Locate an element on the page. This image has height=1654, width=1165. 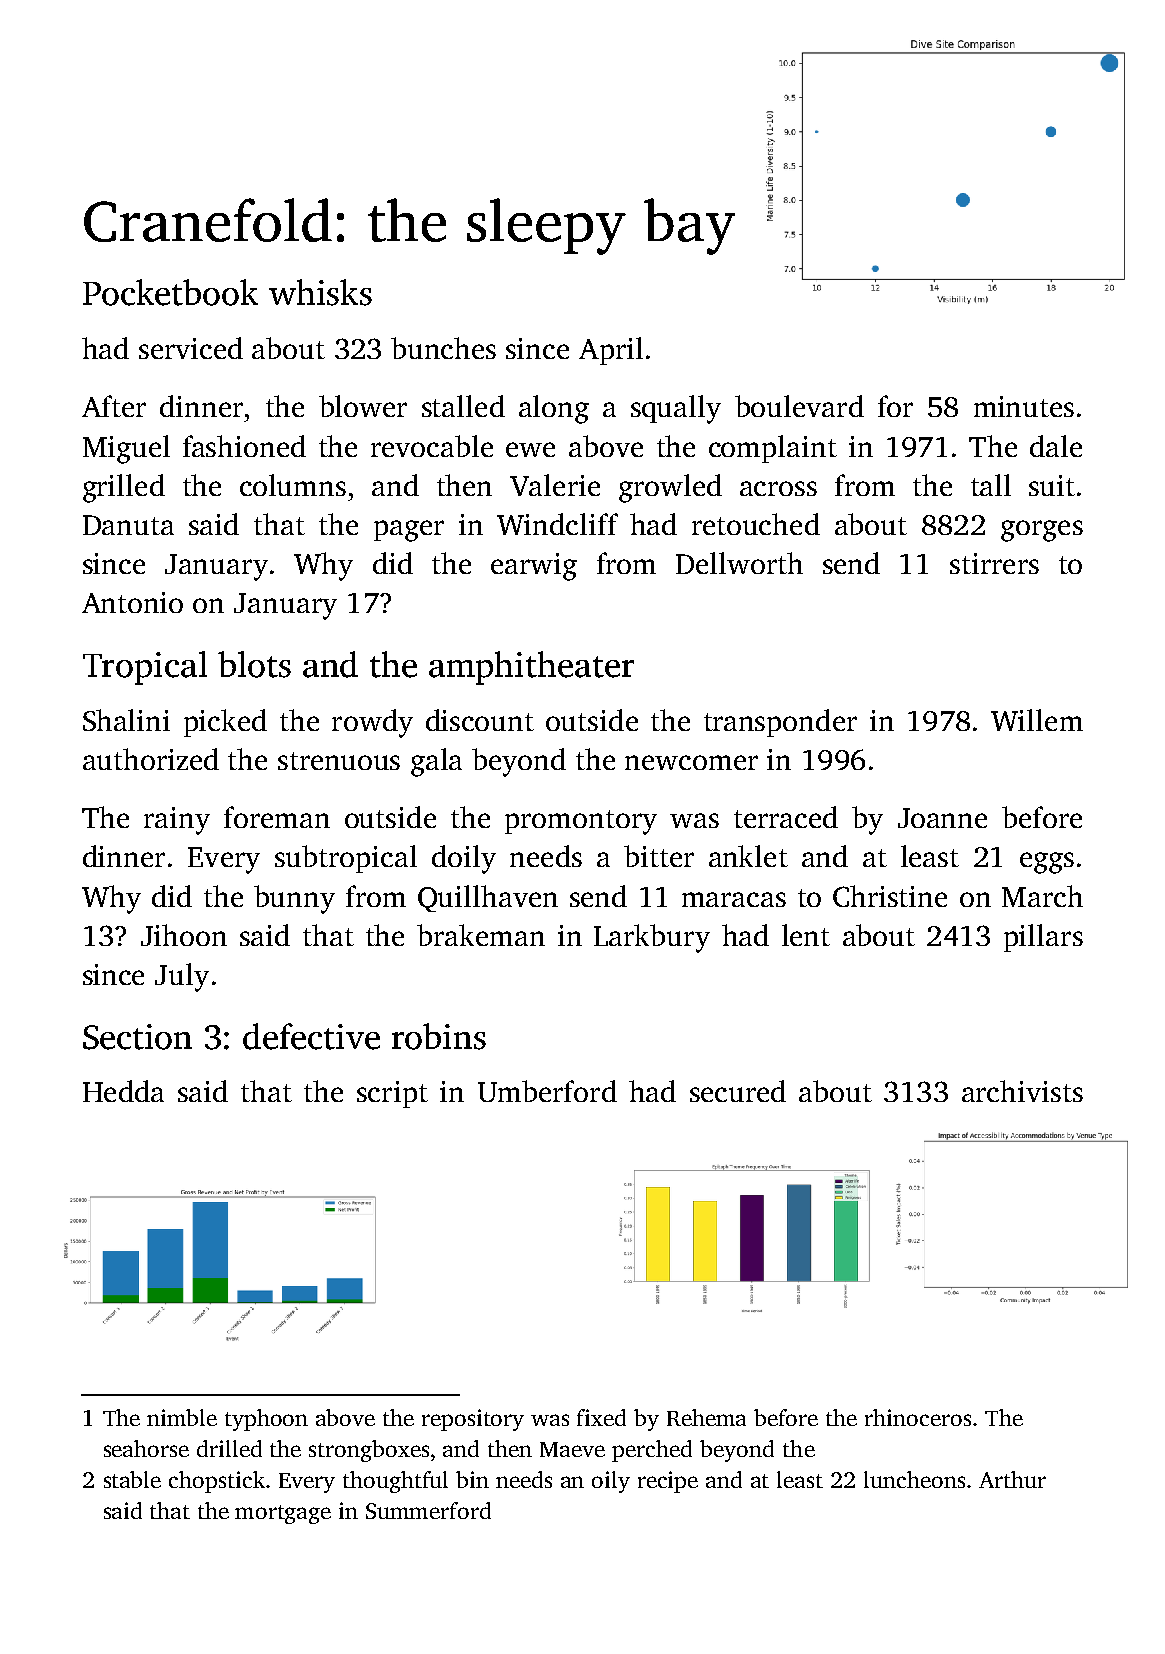
secured is located at coordinates (738, 1091).
